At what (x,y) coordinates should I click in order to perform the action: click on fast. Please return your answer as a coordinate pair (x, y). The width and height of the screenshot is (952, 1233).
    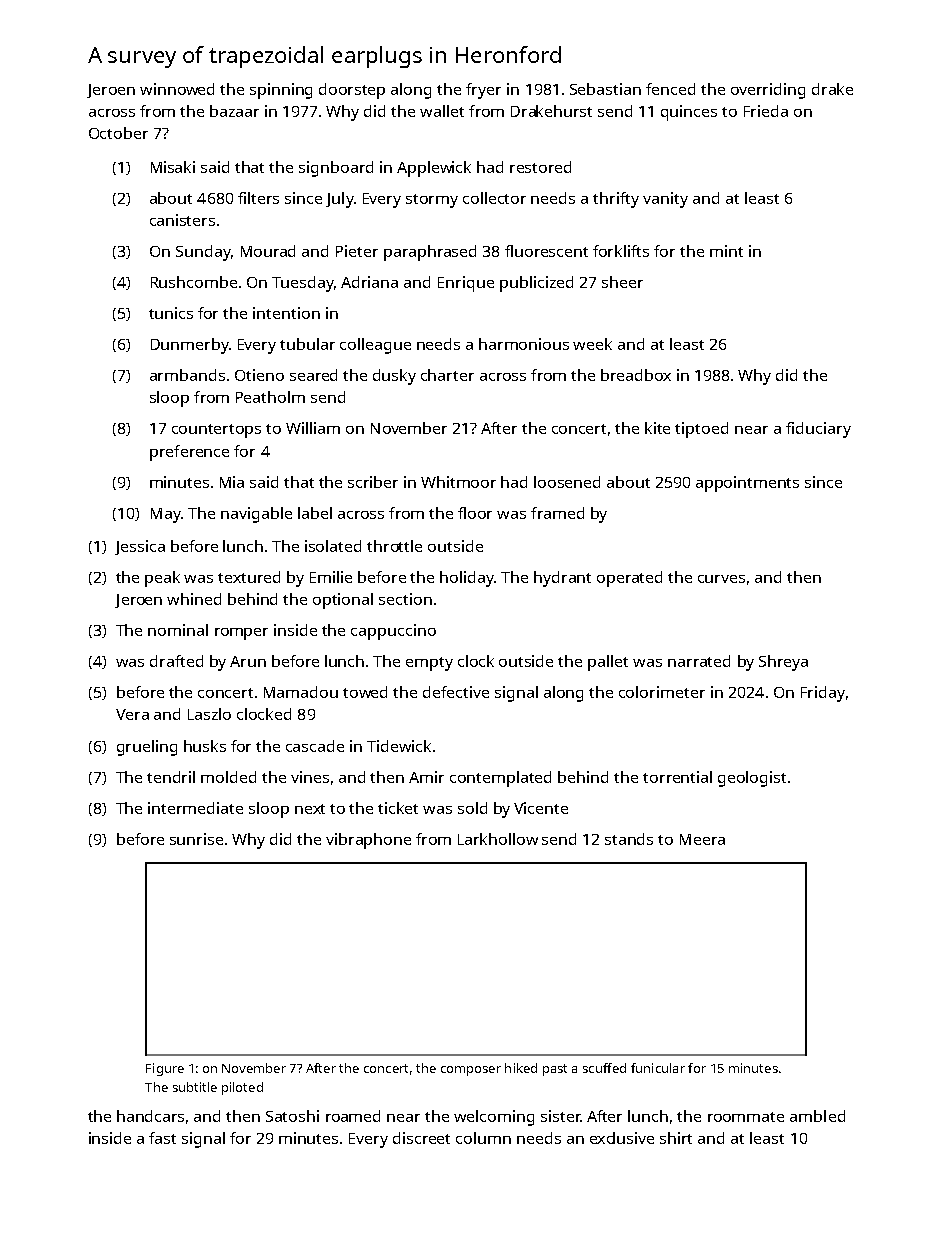
    Looking at the image, I should click on (162, 1138).
